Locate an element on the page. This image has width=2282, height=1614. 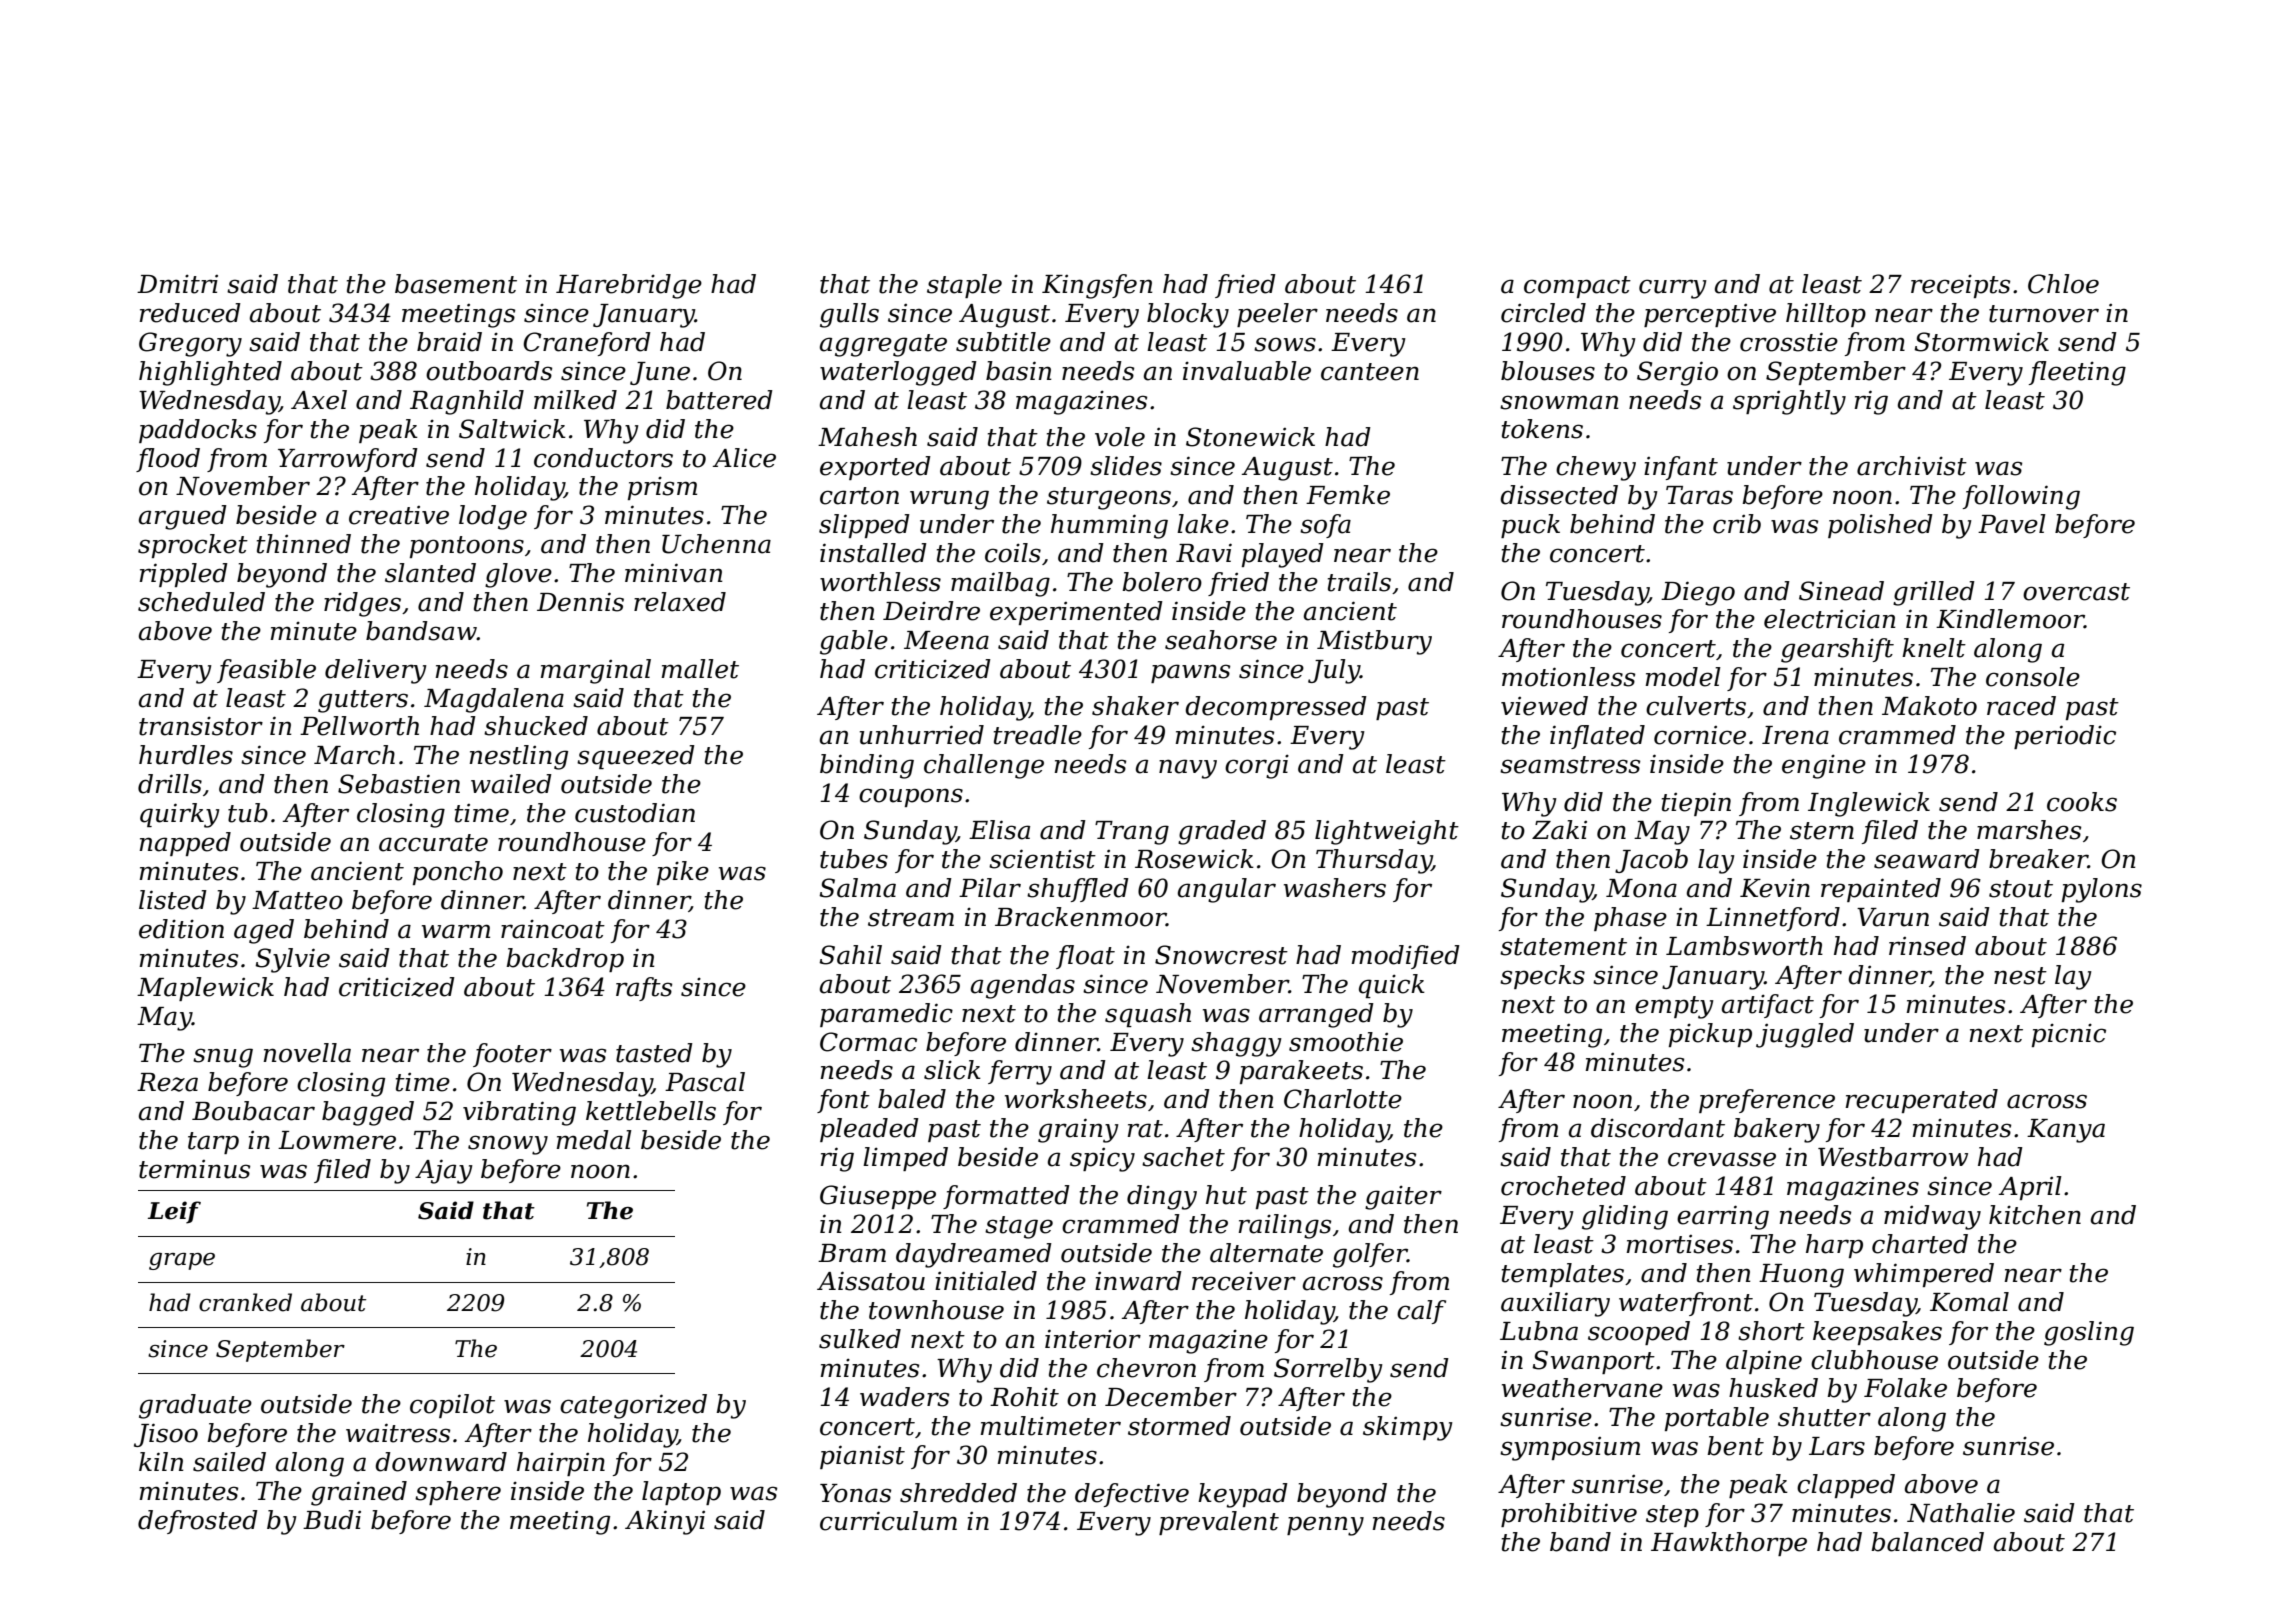
Budi is located at coordinates (332, 1520).
